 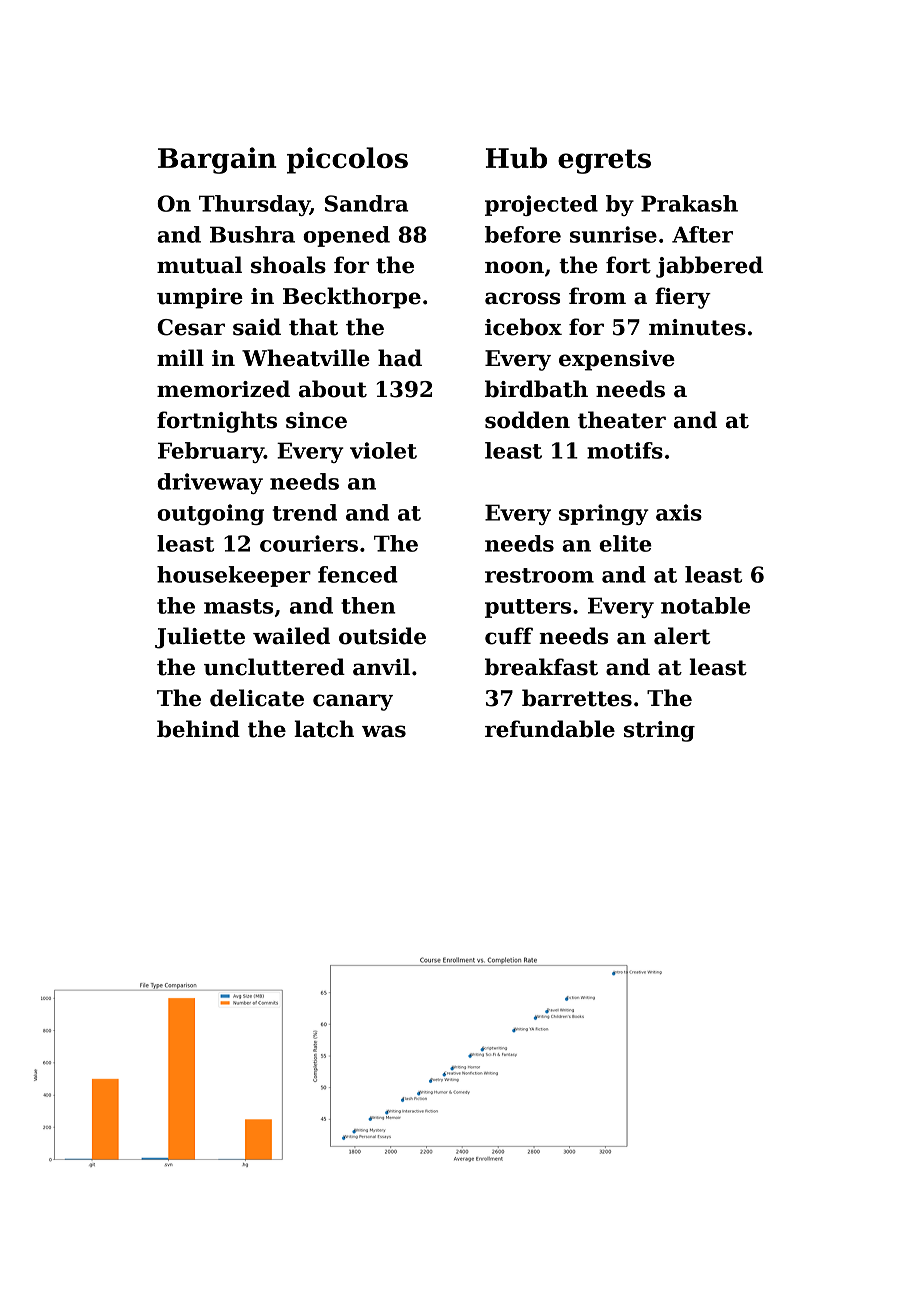 I want to click on Bushra, so click(x=252, y=234).
